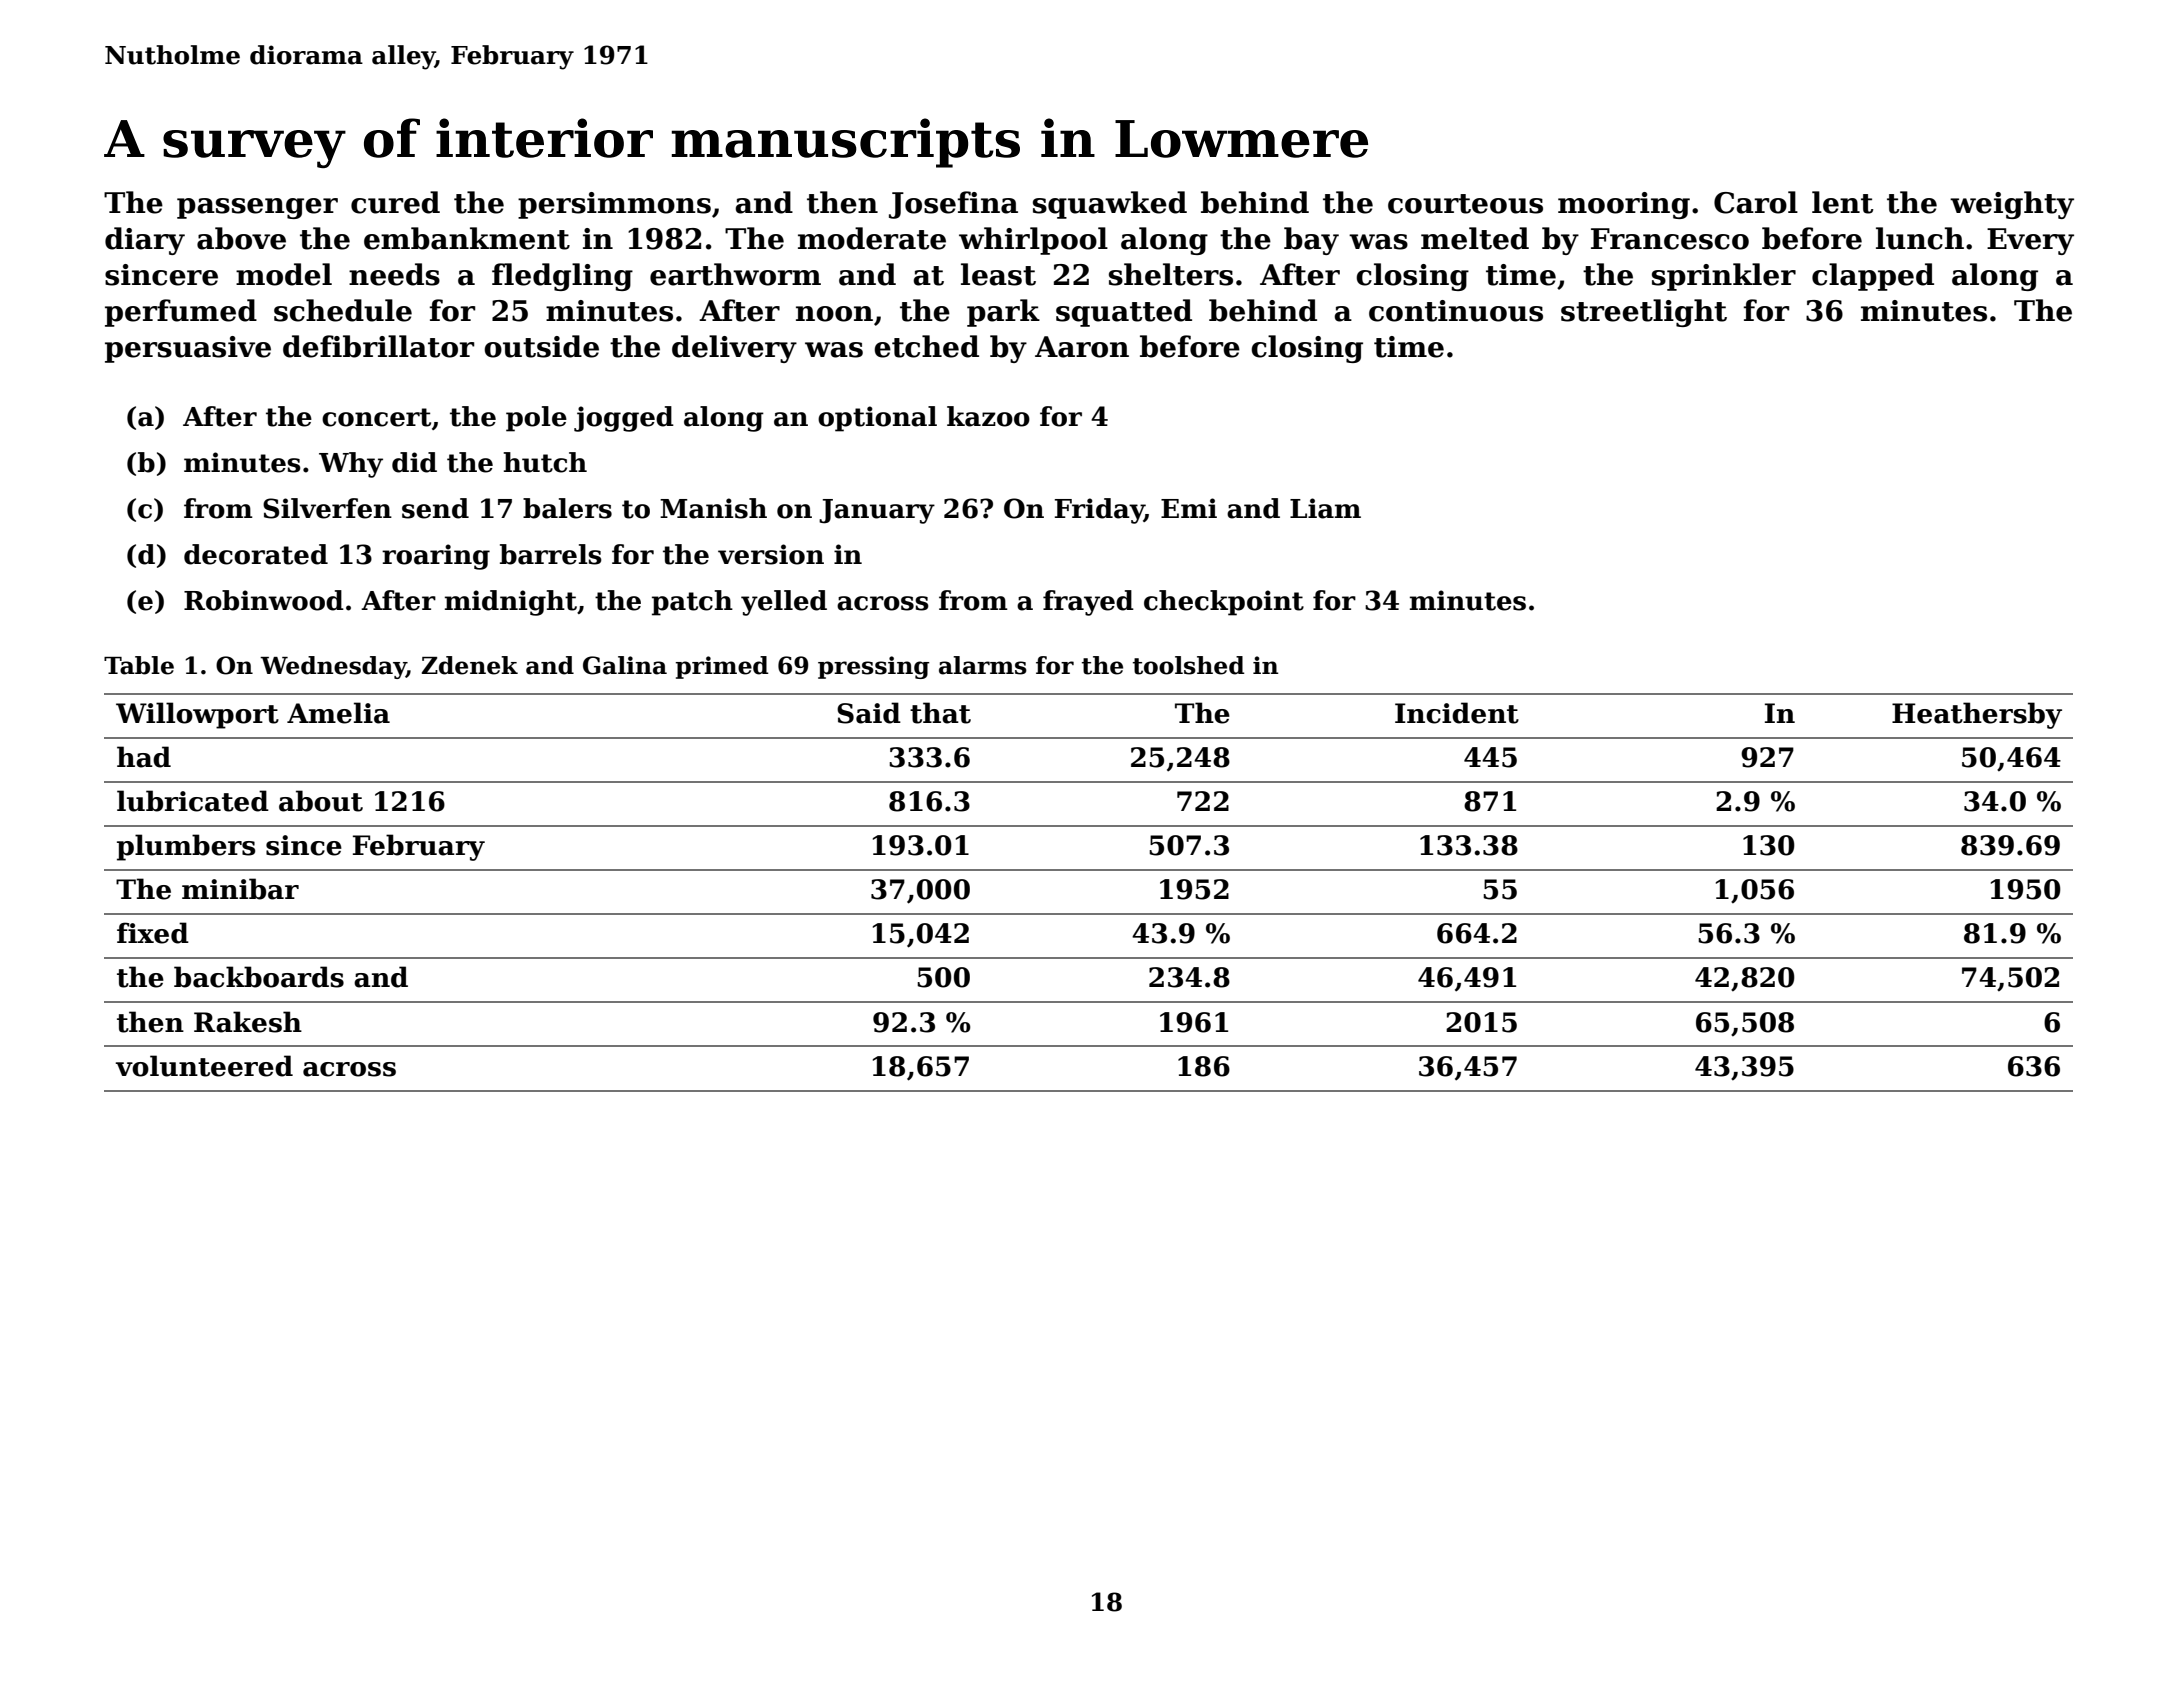  I want to click on Robinwood, so click(264, 600).
